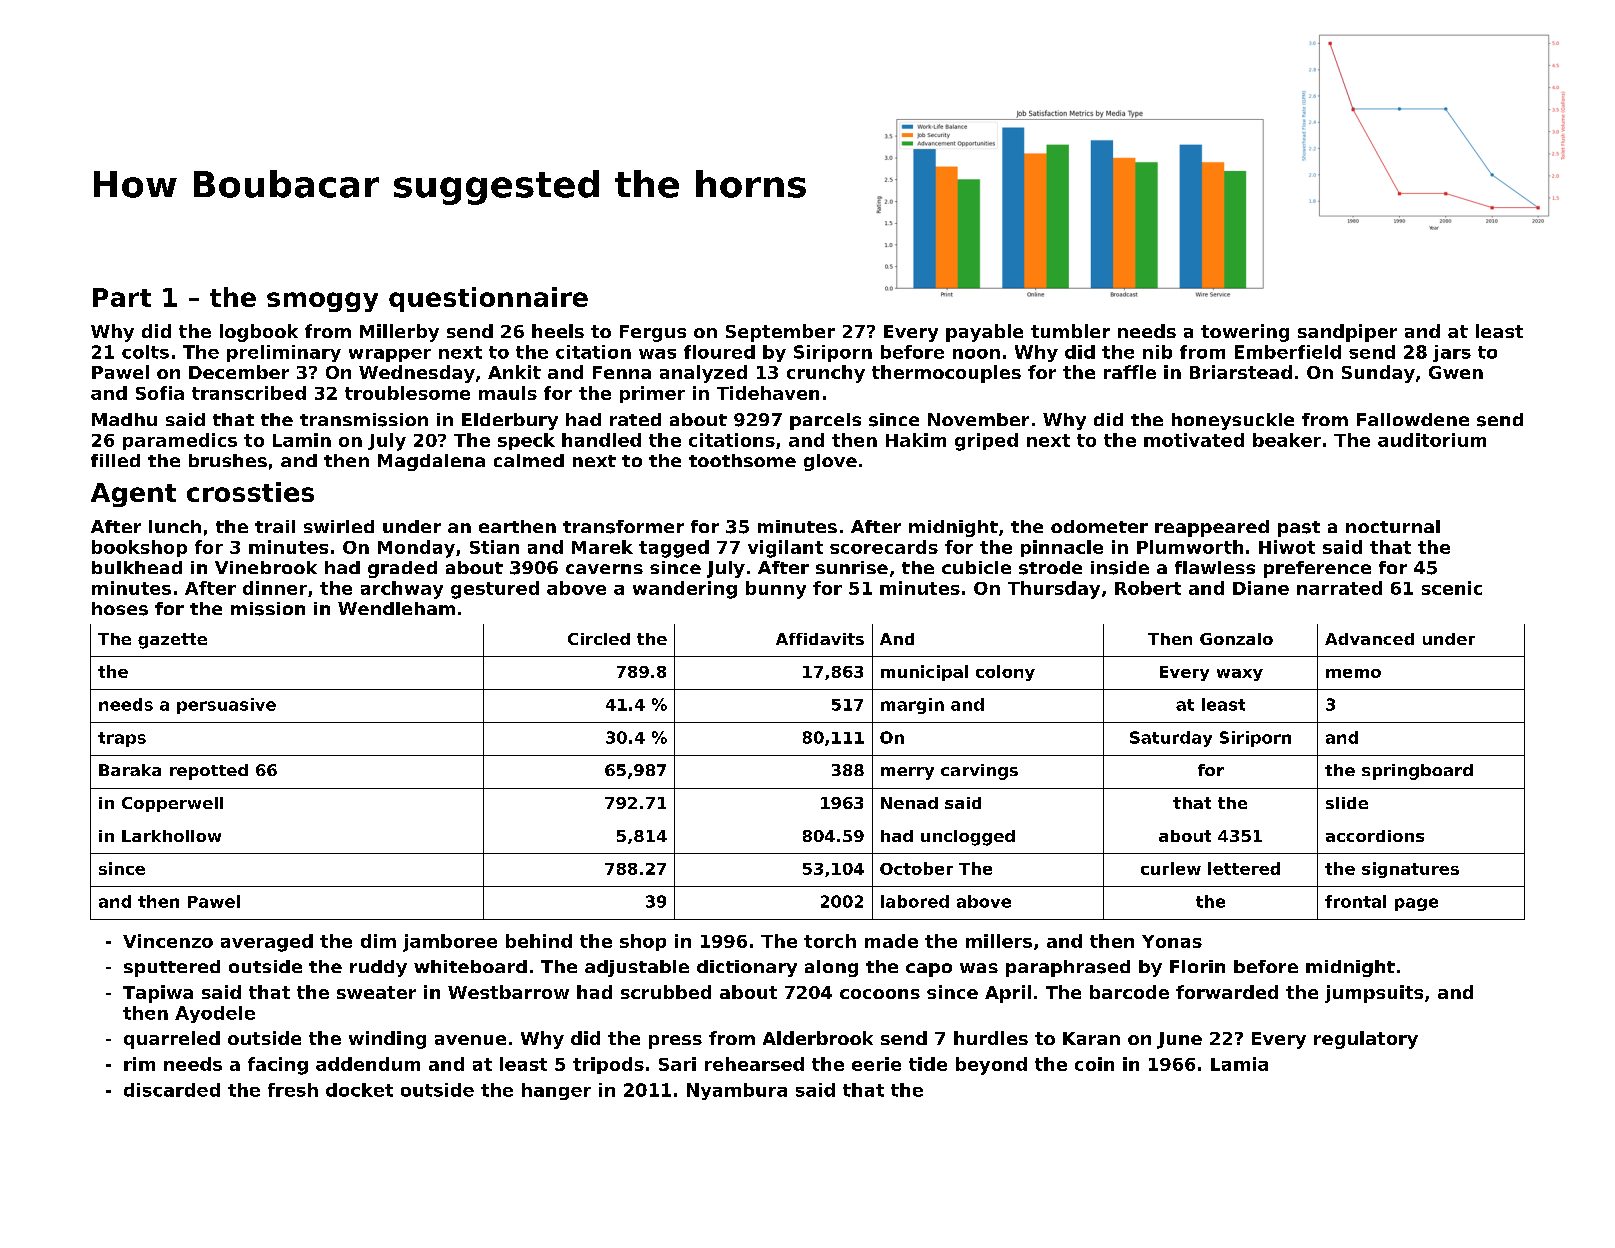 The height and width of the screenshot is (1248, 1615). What do you see at coordinates (1417, 772) in the screenshot?
I see `springboard` at bounding box center [1417, 772].
